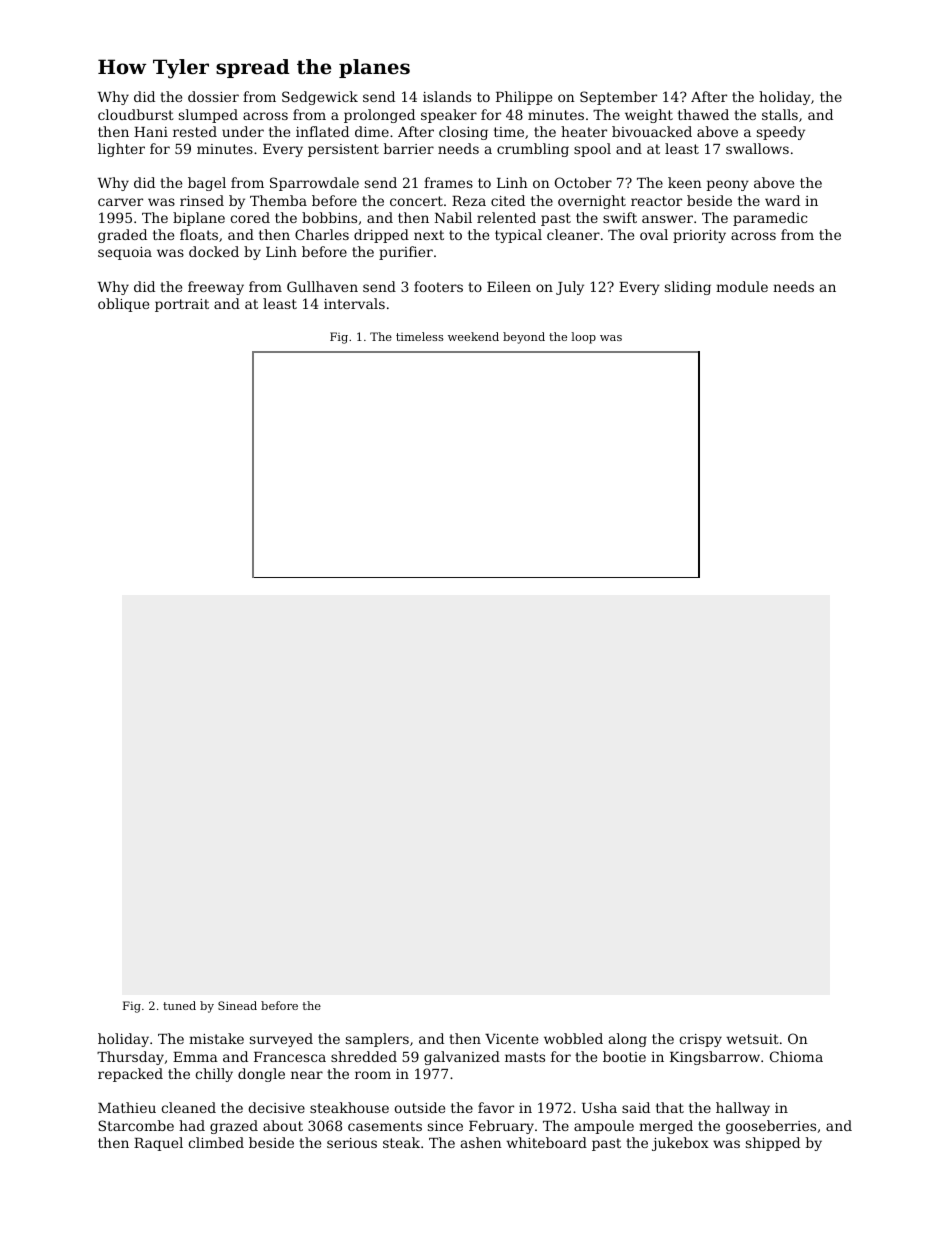 This screenshot has height=1233, width=952. What do you see at coordinates (583, 338) in the screenshot?
I see `loop` at bounding box center [583, 338].
